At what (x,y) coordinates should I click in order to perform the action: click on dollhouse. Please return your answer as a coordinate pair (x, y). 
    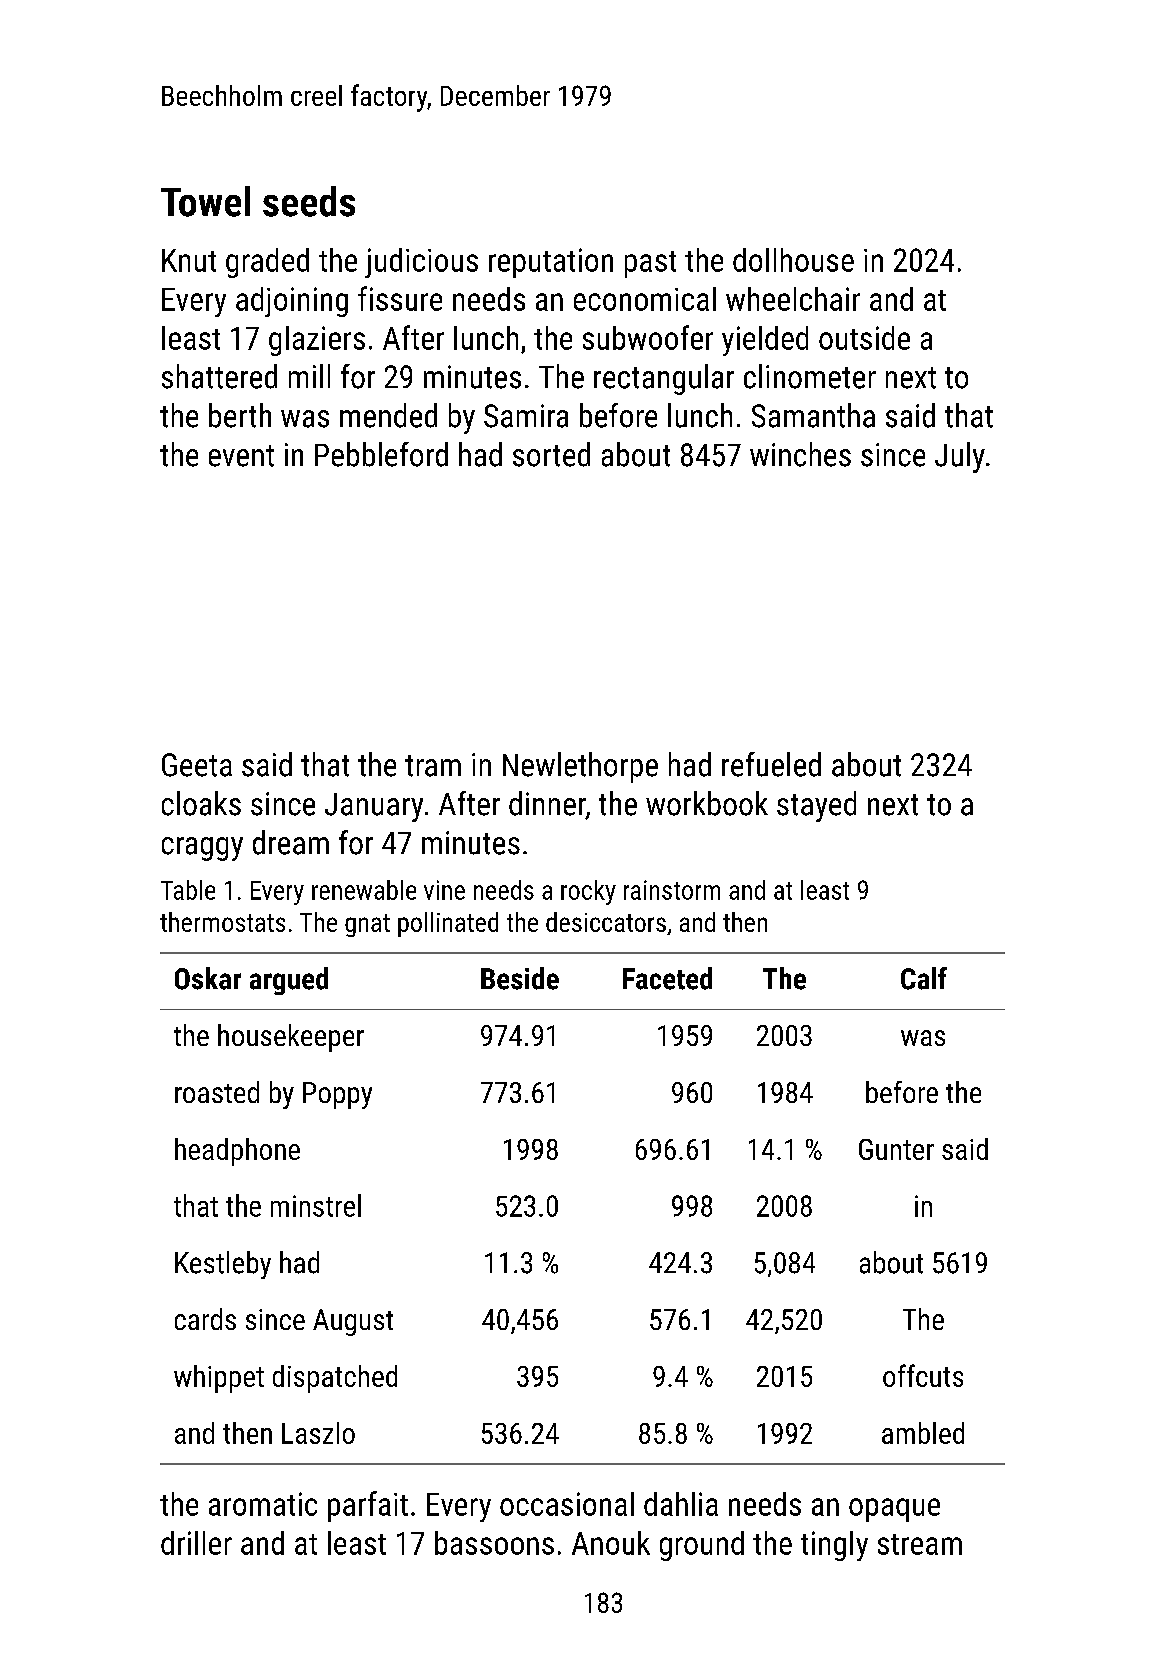
    Looking at the image, I should click on (793, 260).
